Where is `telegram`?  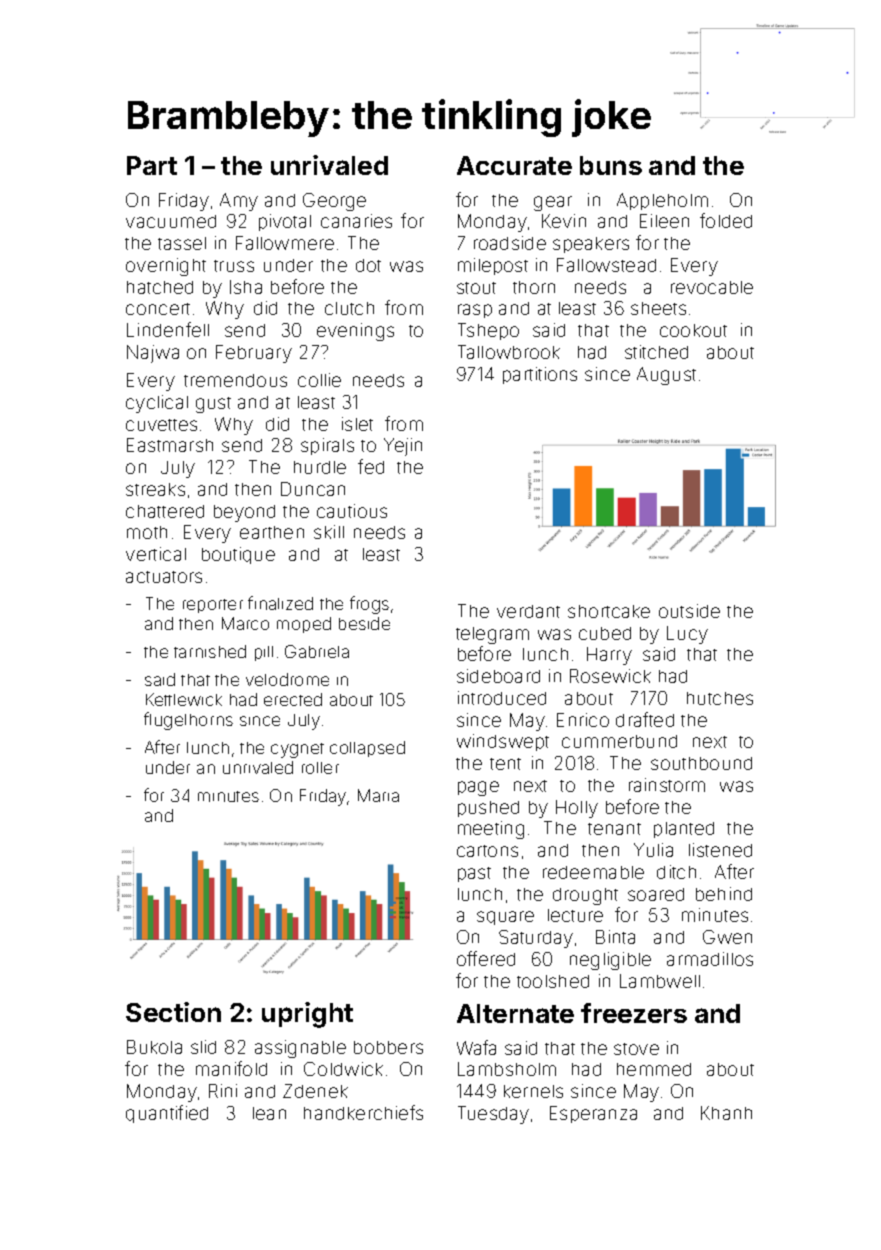
telegram is located at coordinates (492, 635).
